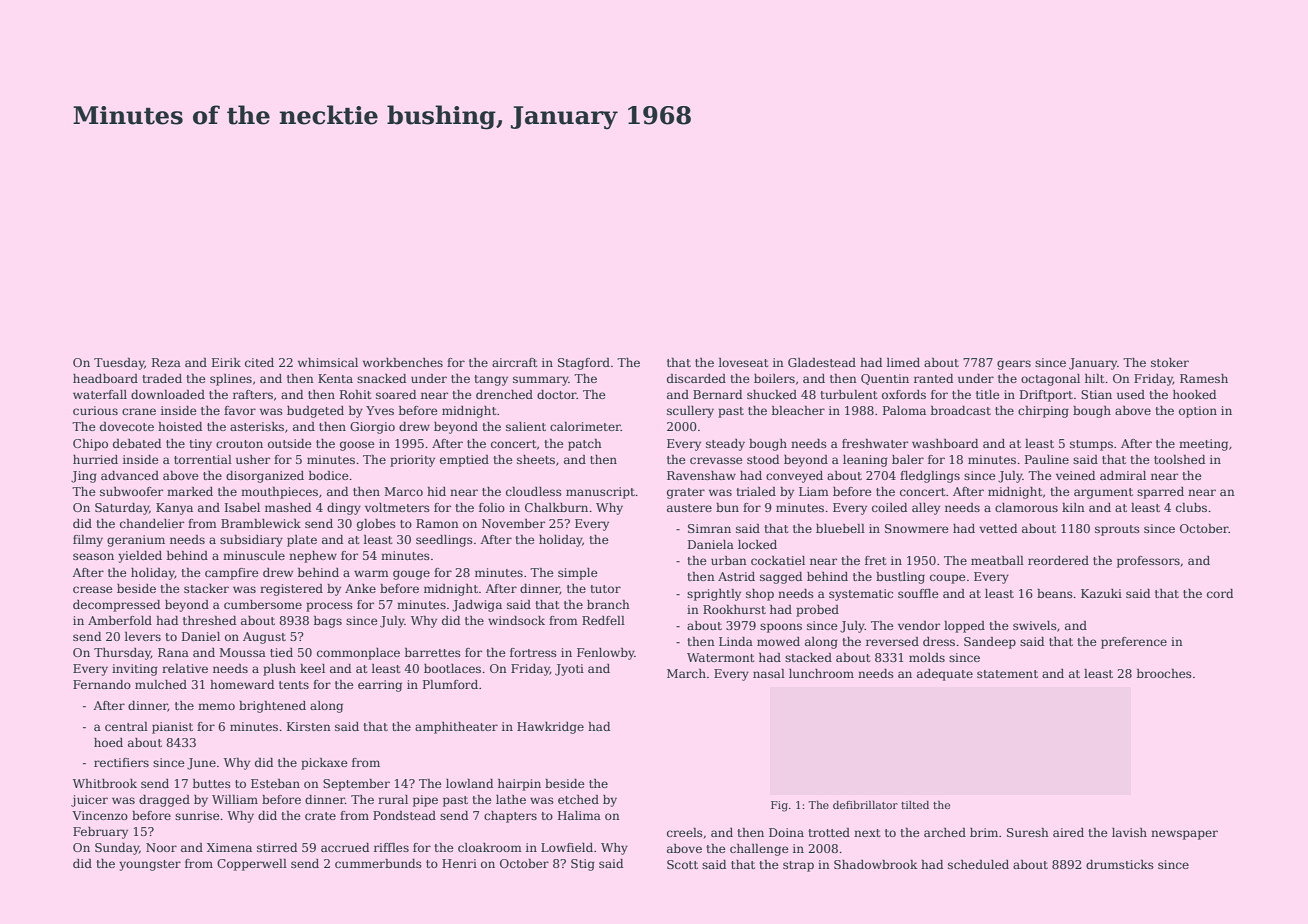 The height and width of the screenshot is (924, 1308). Describe the element at coordinates (550, 728) in the screenshot. I see `Hawkridge` at that location.
